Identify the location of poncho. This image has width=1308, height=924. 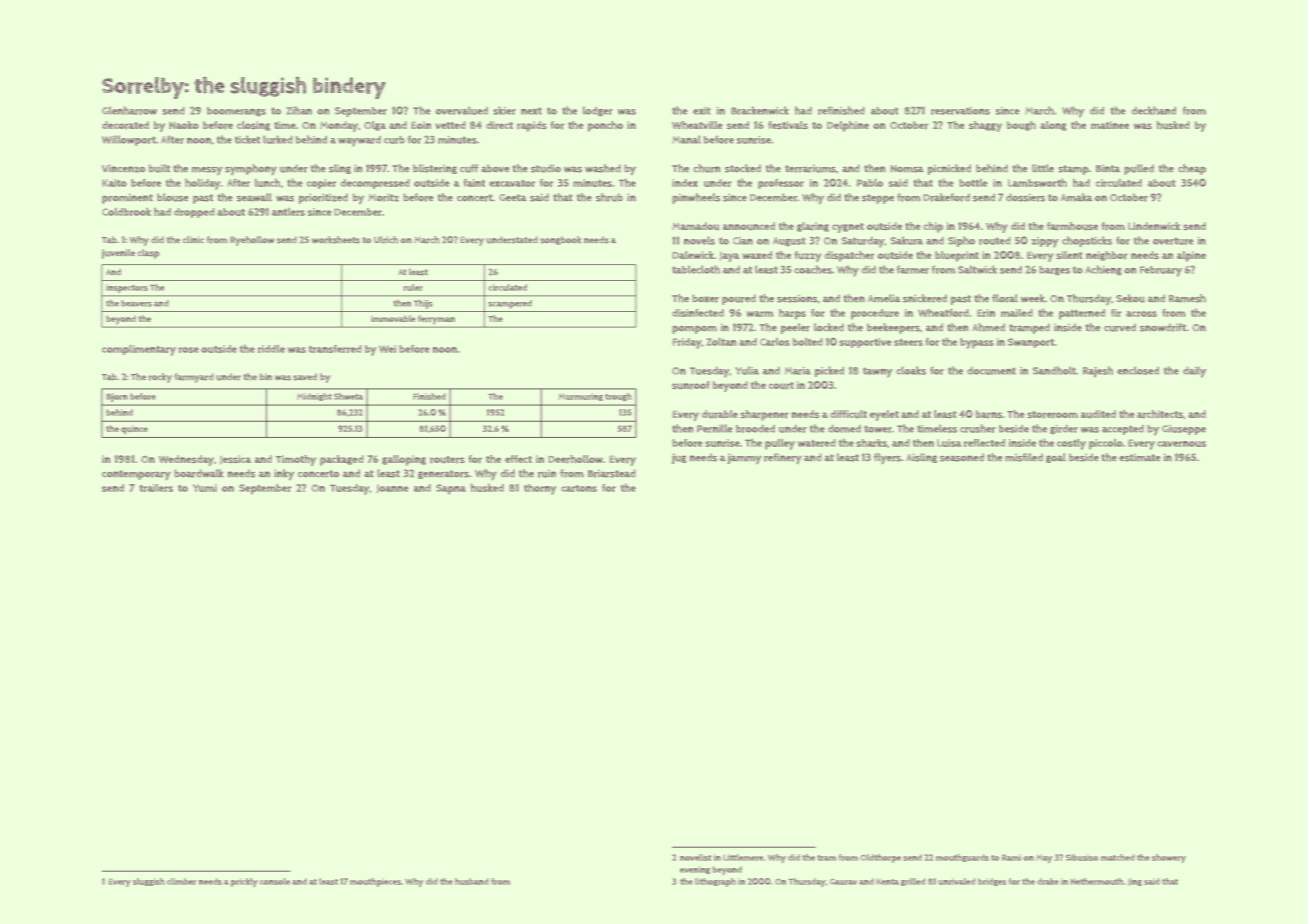
(605, 126).
